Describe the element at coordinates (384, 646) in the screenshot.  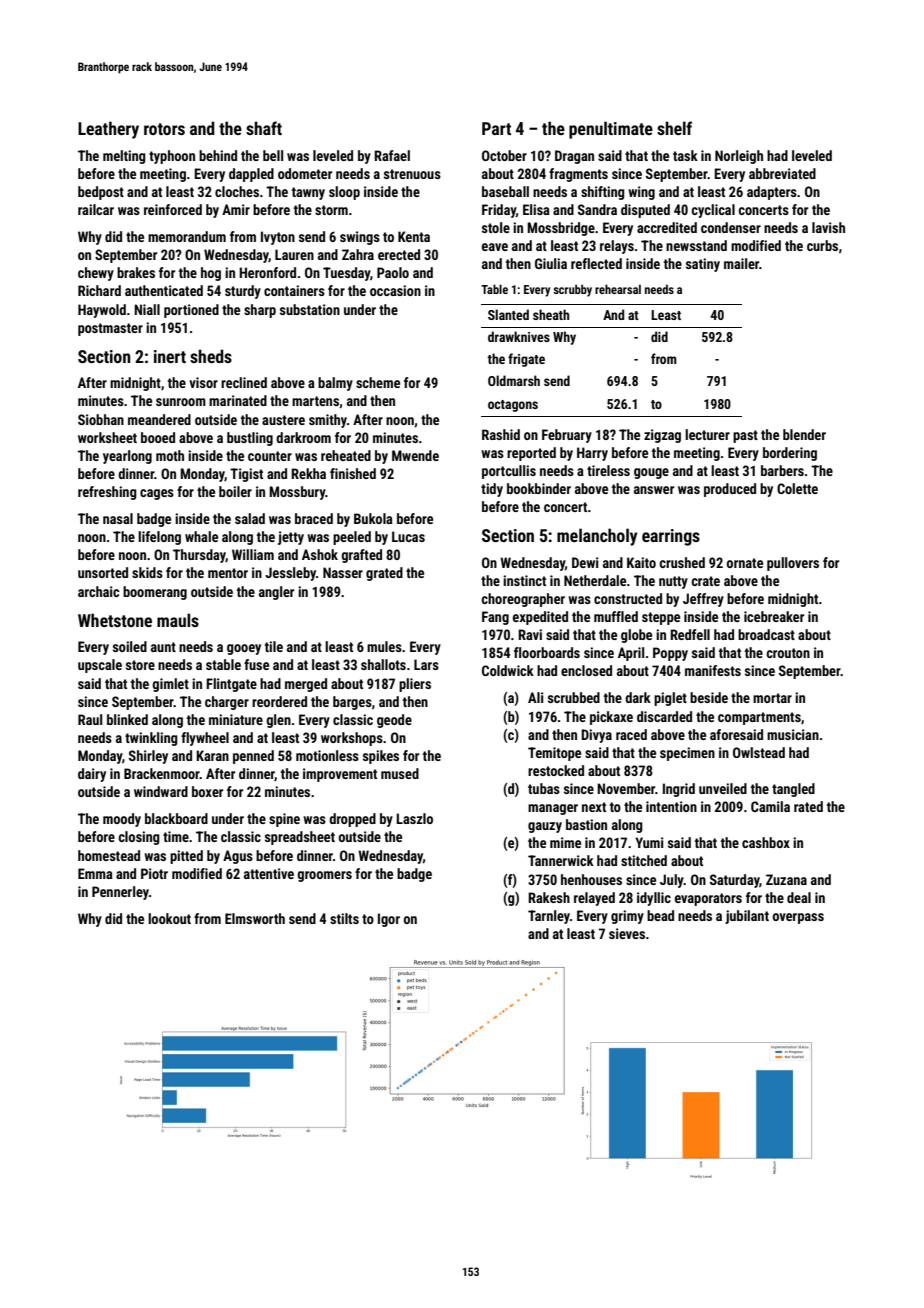
I see `mules` at that location.
